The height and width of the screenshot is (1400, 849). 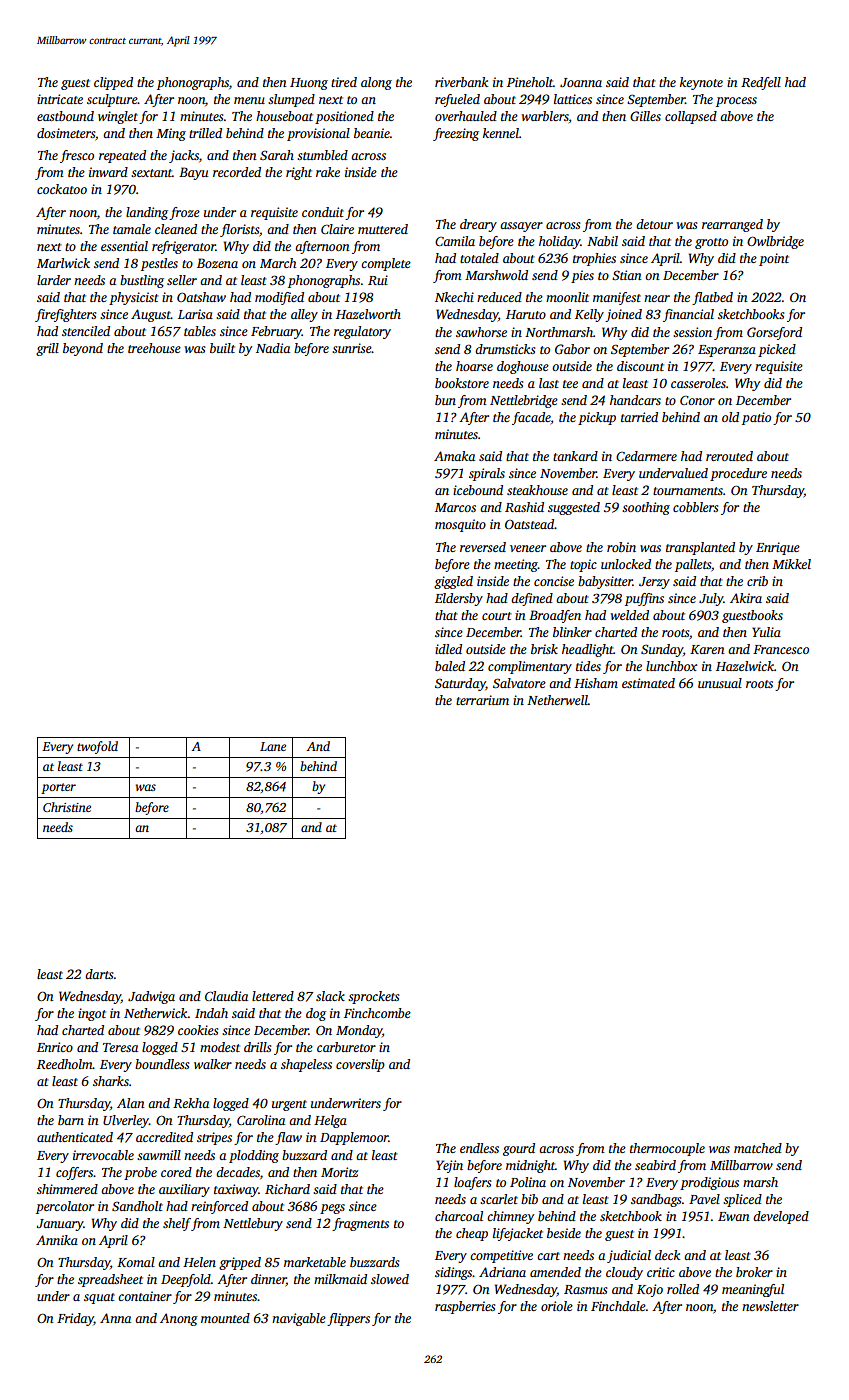 I want to click on kennel, so click(x=501, y=133).
